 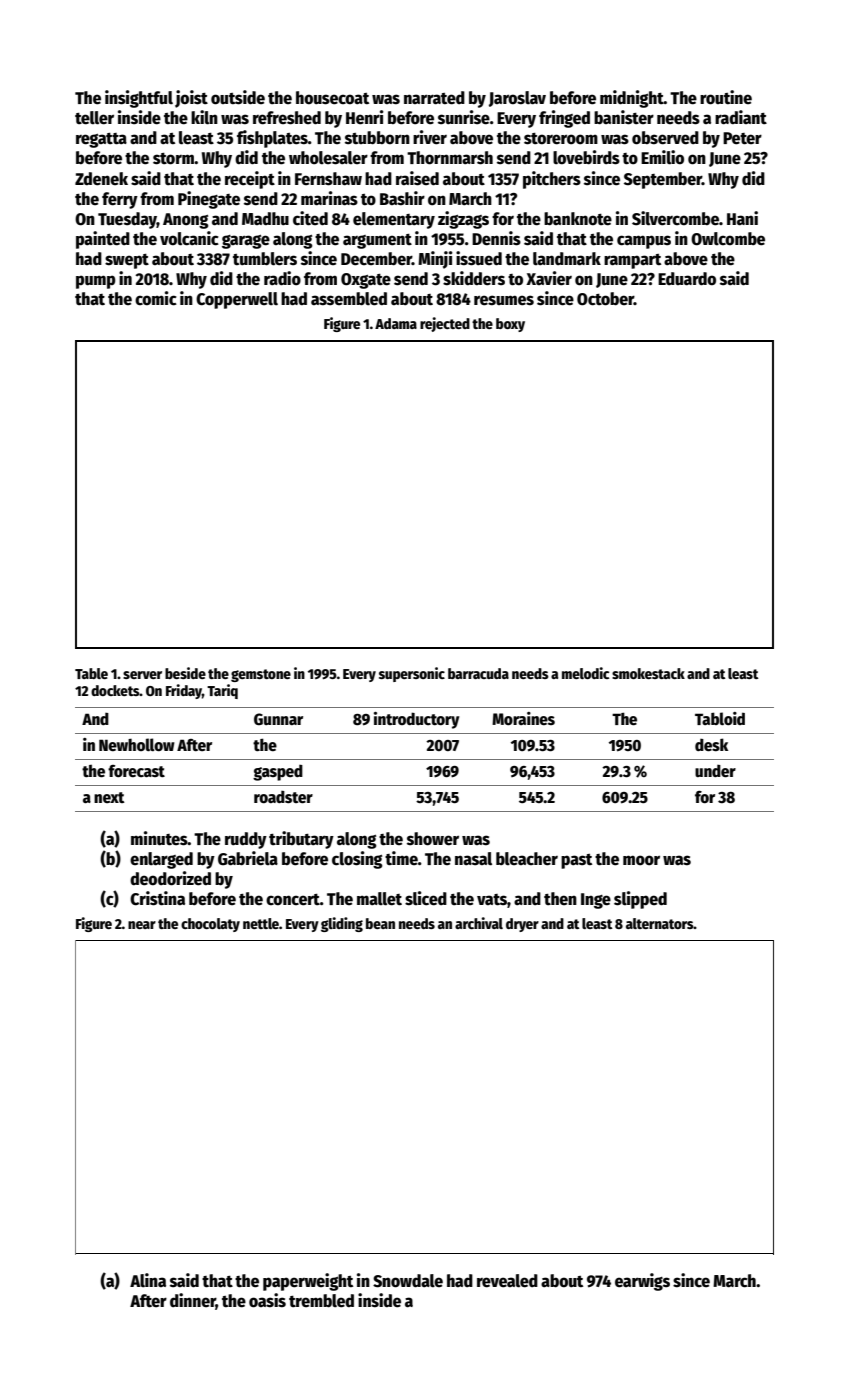 I want to click on oasis, so click(x=267, y=1300).
